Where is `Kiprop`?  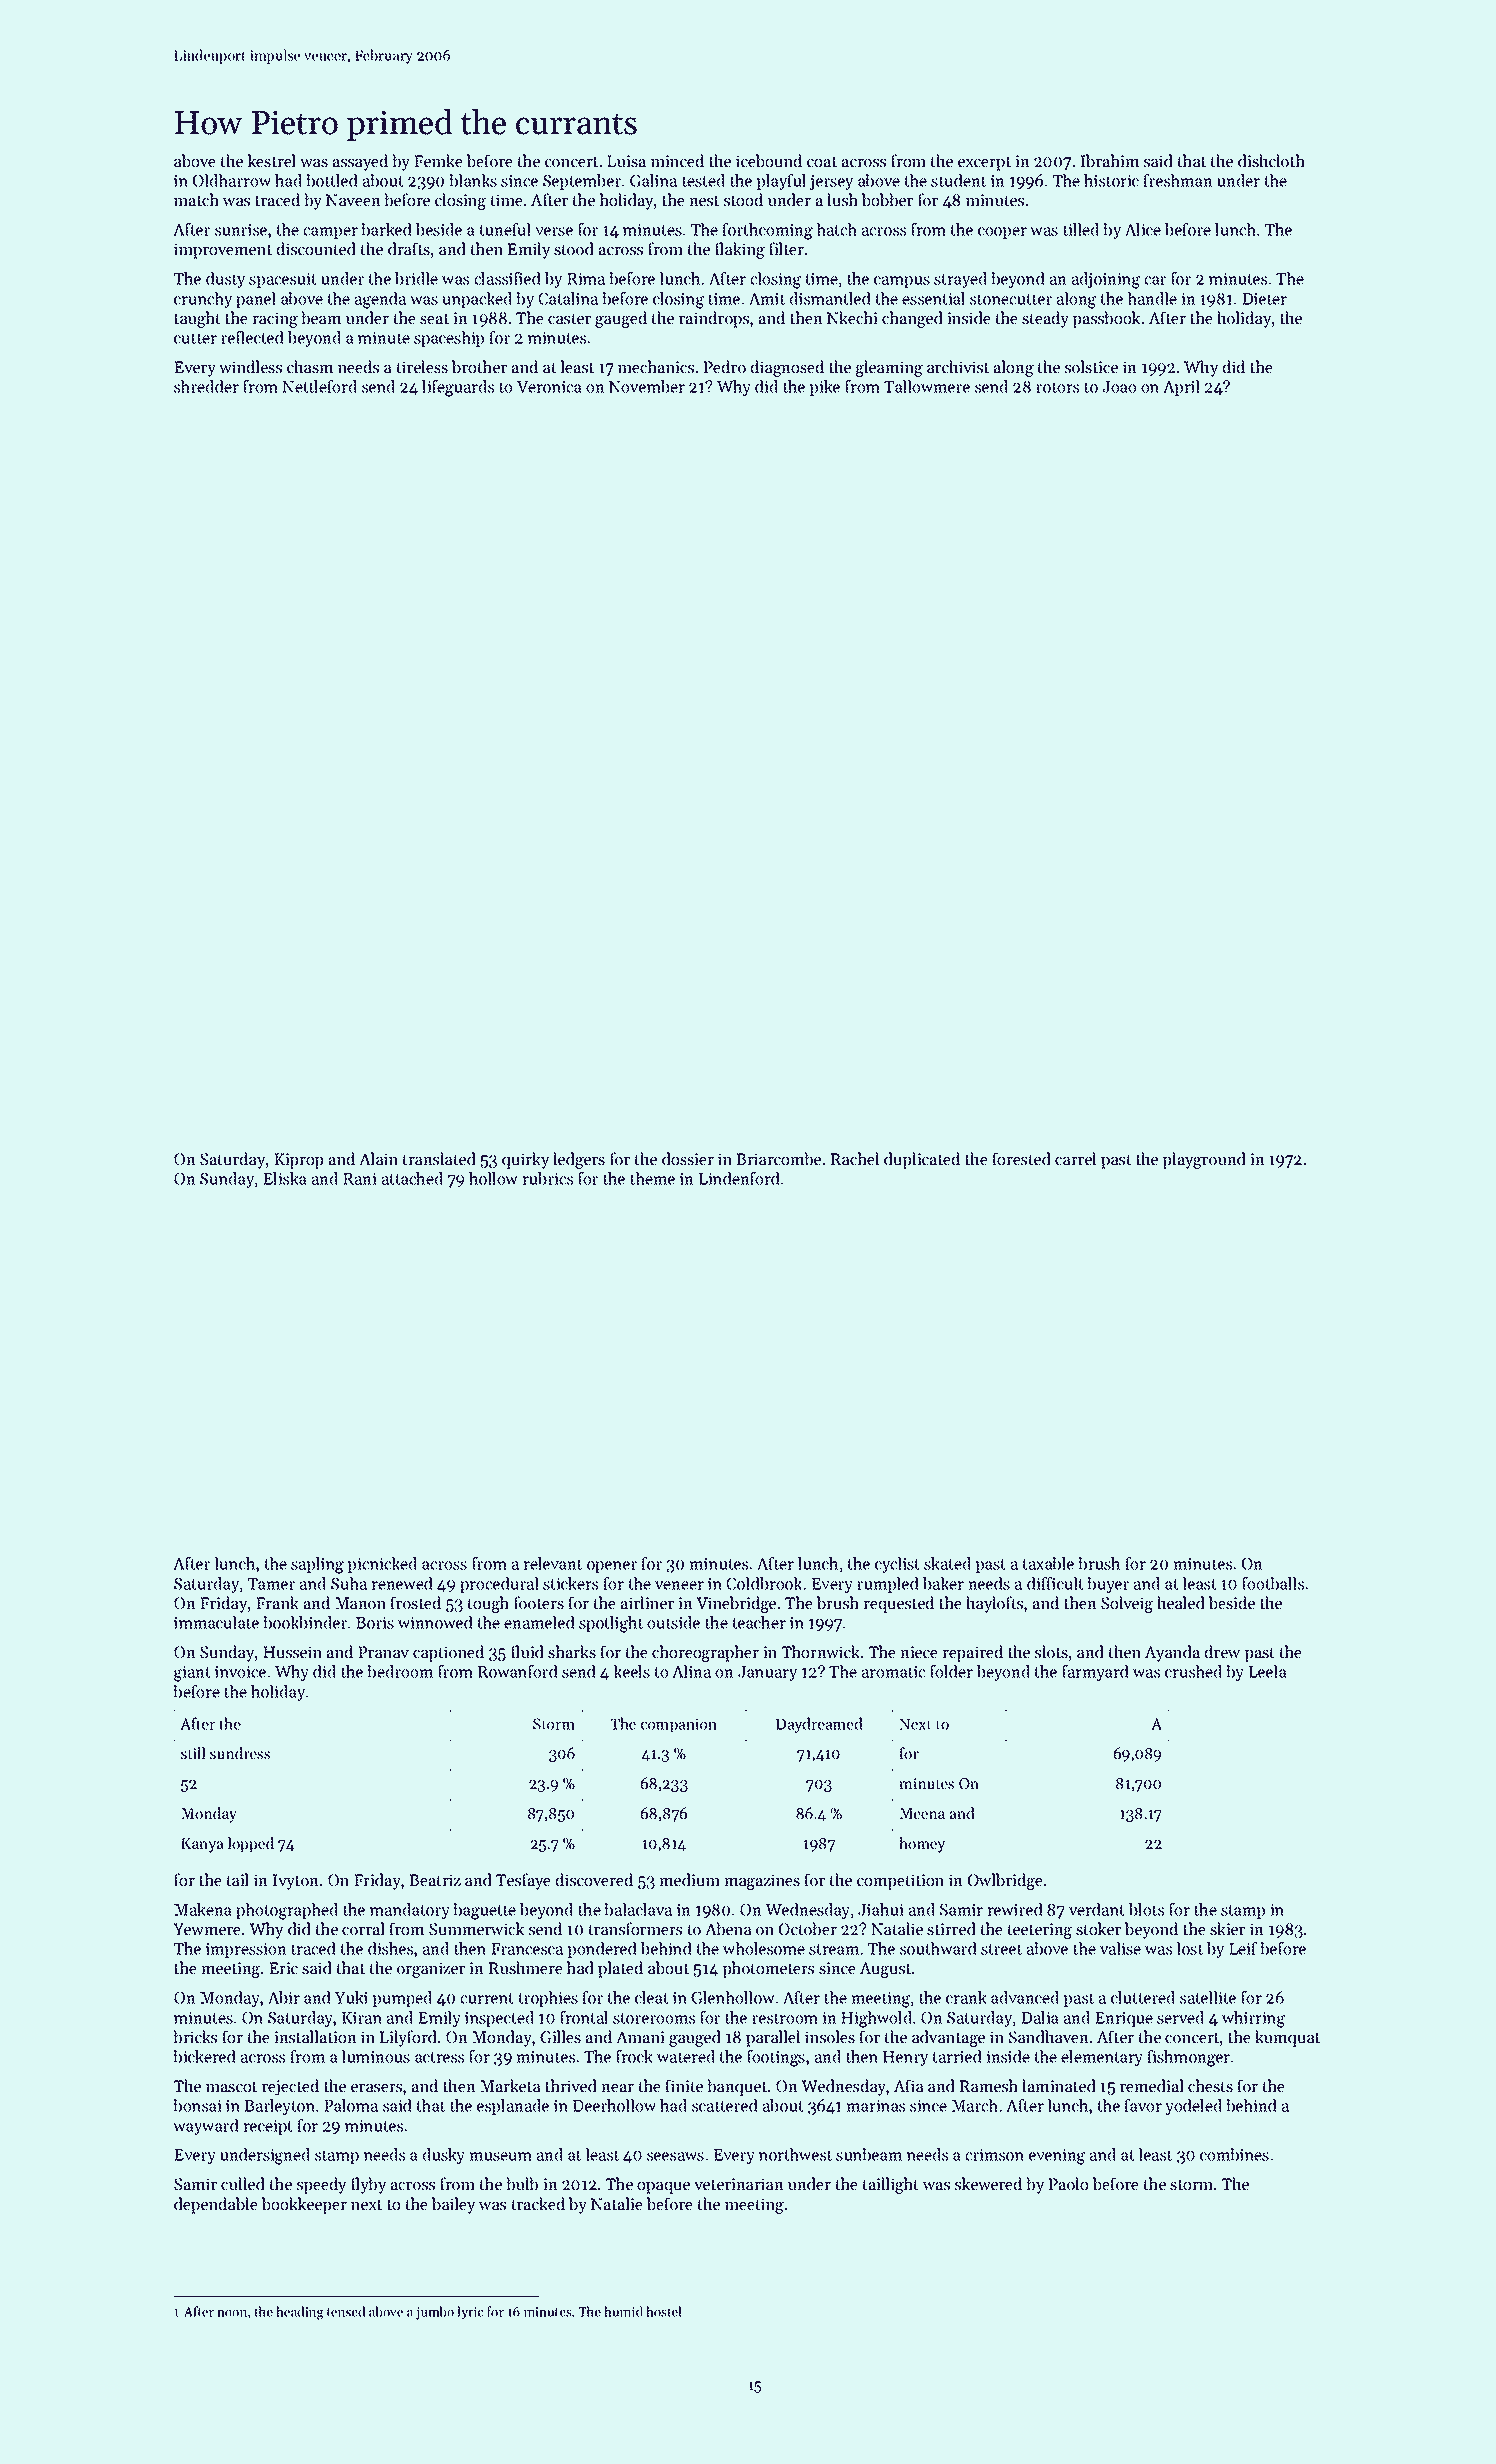 Kiprop is located at coordinates (298, 1161).
